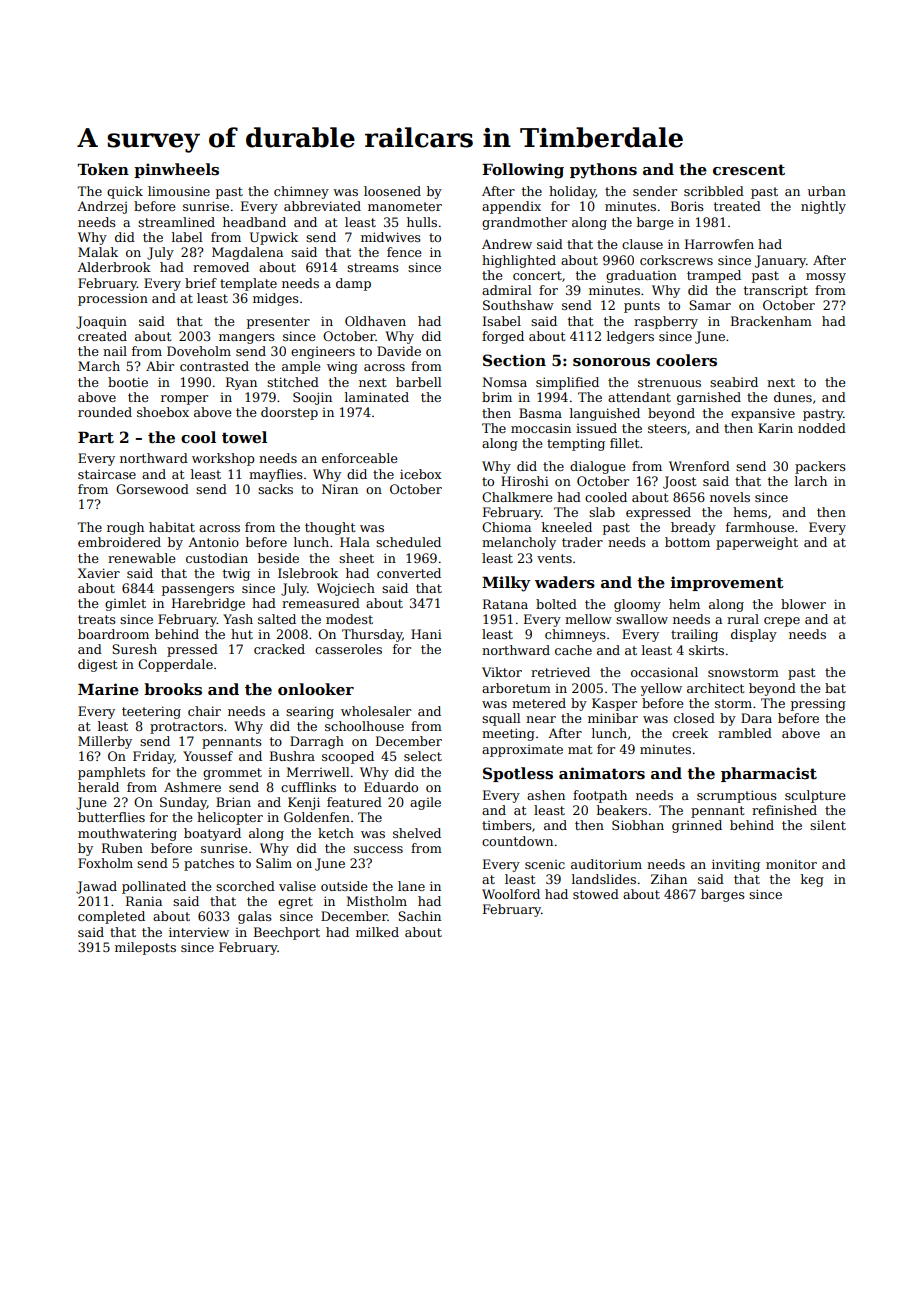 The image size is (924, 1308). Describe the element at coordinates (279, 649) in the image. I see `cracked` at that location.
